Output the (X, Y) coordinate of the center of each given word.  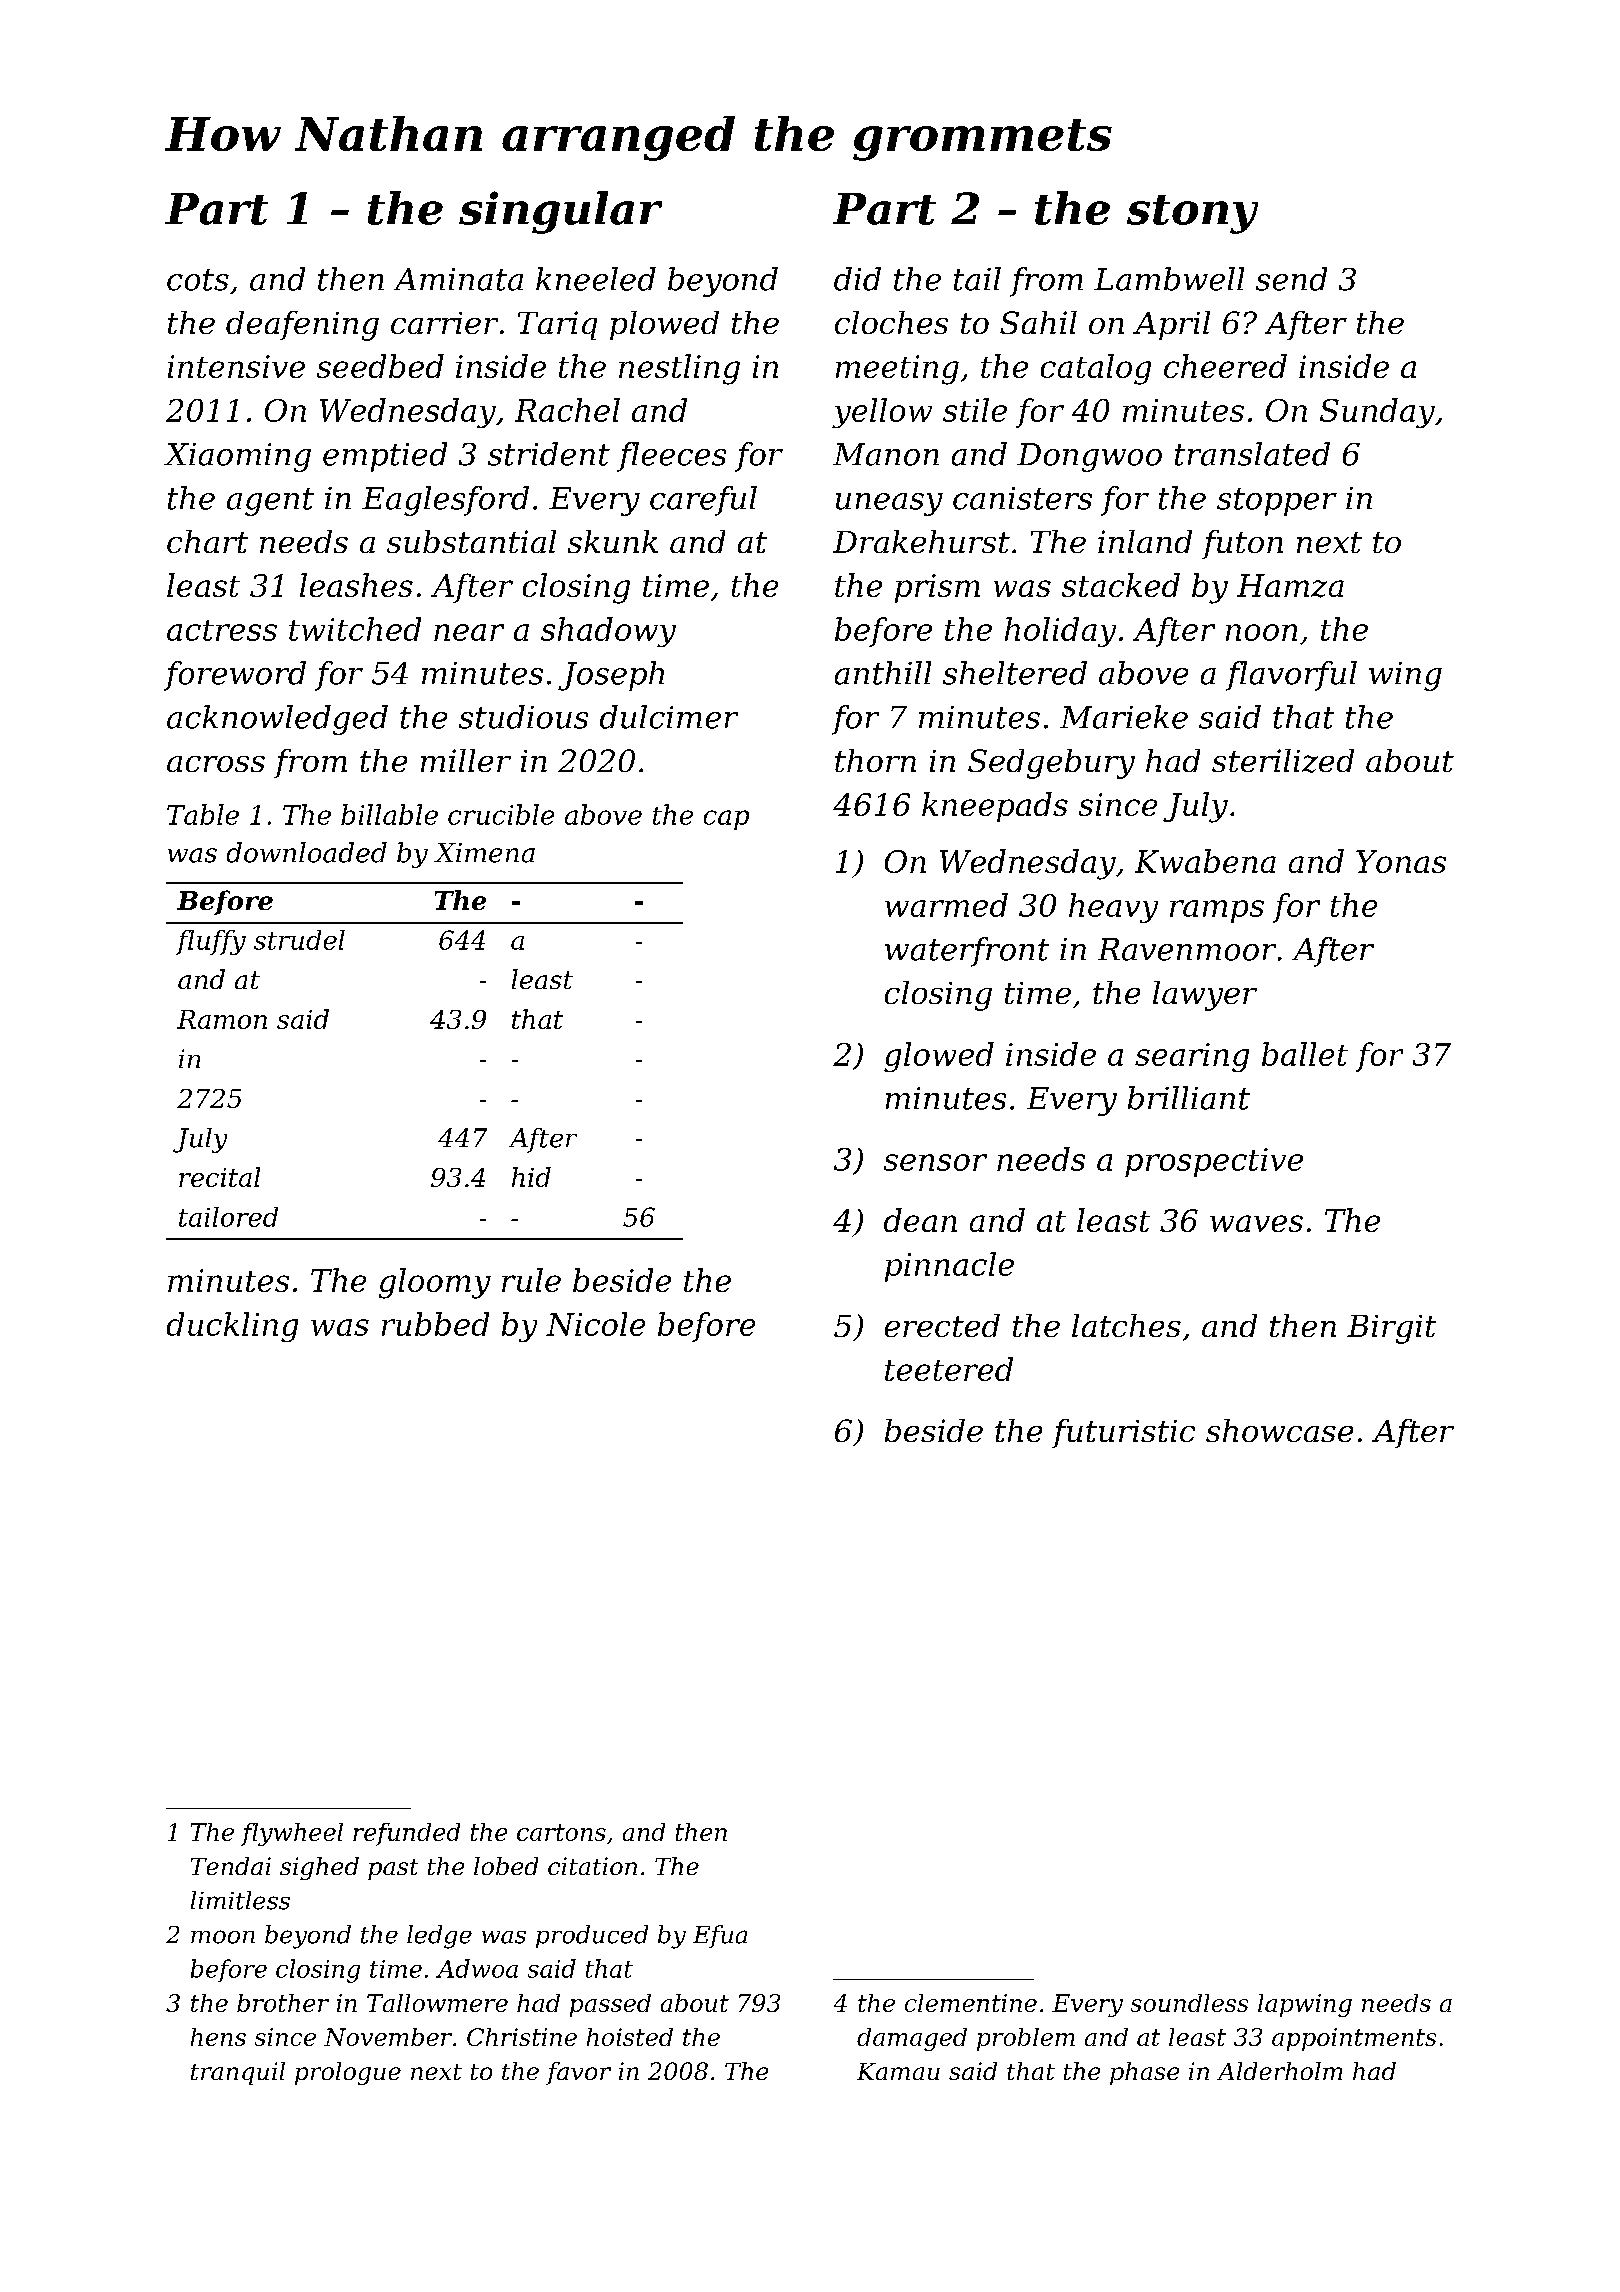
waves (1256, 1223)
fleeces (671, 457)
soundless (1189, 2003)
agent (270, 502)
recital (219, 1177)
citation (592, 1866)
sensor (935, 1162)
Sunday (1377, 413)
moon (223, 1937)
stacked (1121, 585)
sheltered (1015, 673)
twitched (355, 629)
